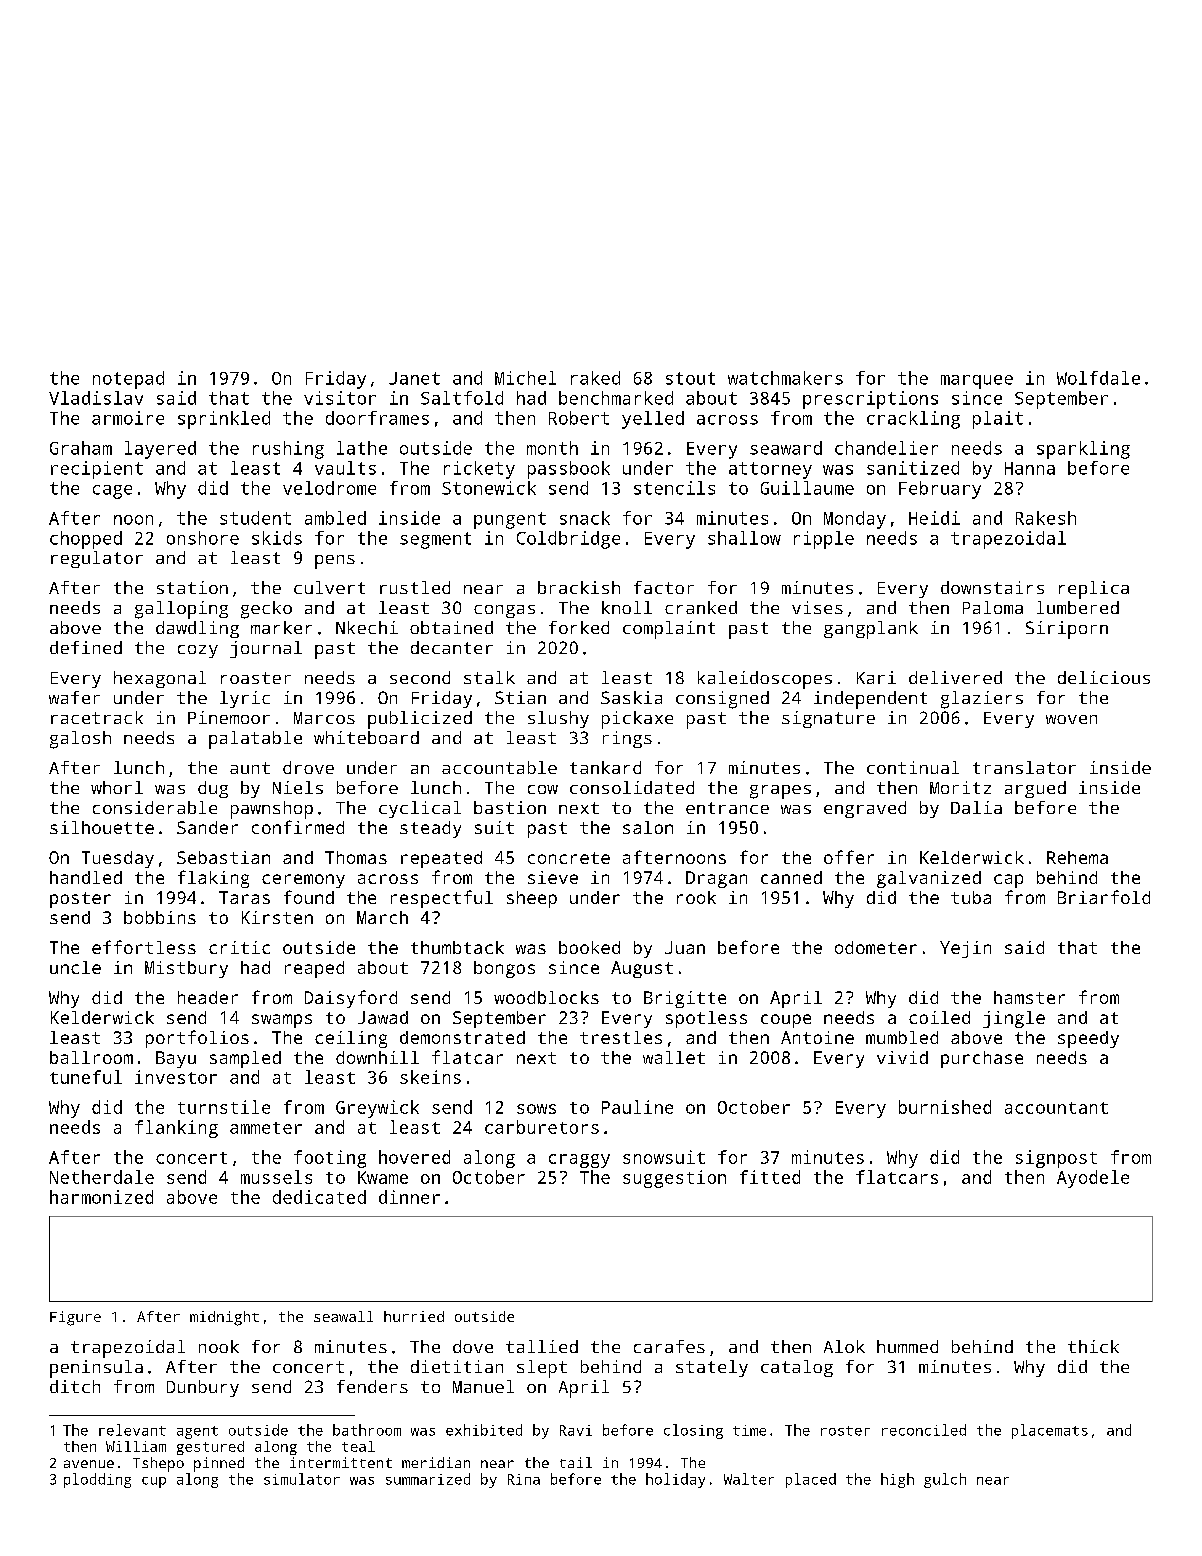 The width and height of the image is (1202, 1556). What do you see at coordinates (669, 1346) in the image?
I see `carafes` at bounding box center [669, 1346].
